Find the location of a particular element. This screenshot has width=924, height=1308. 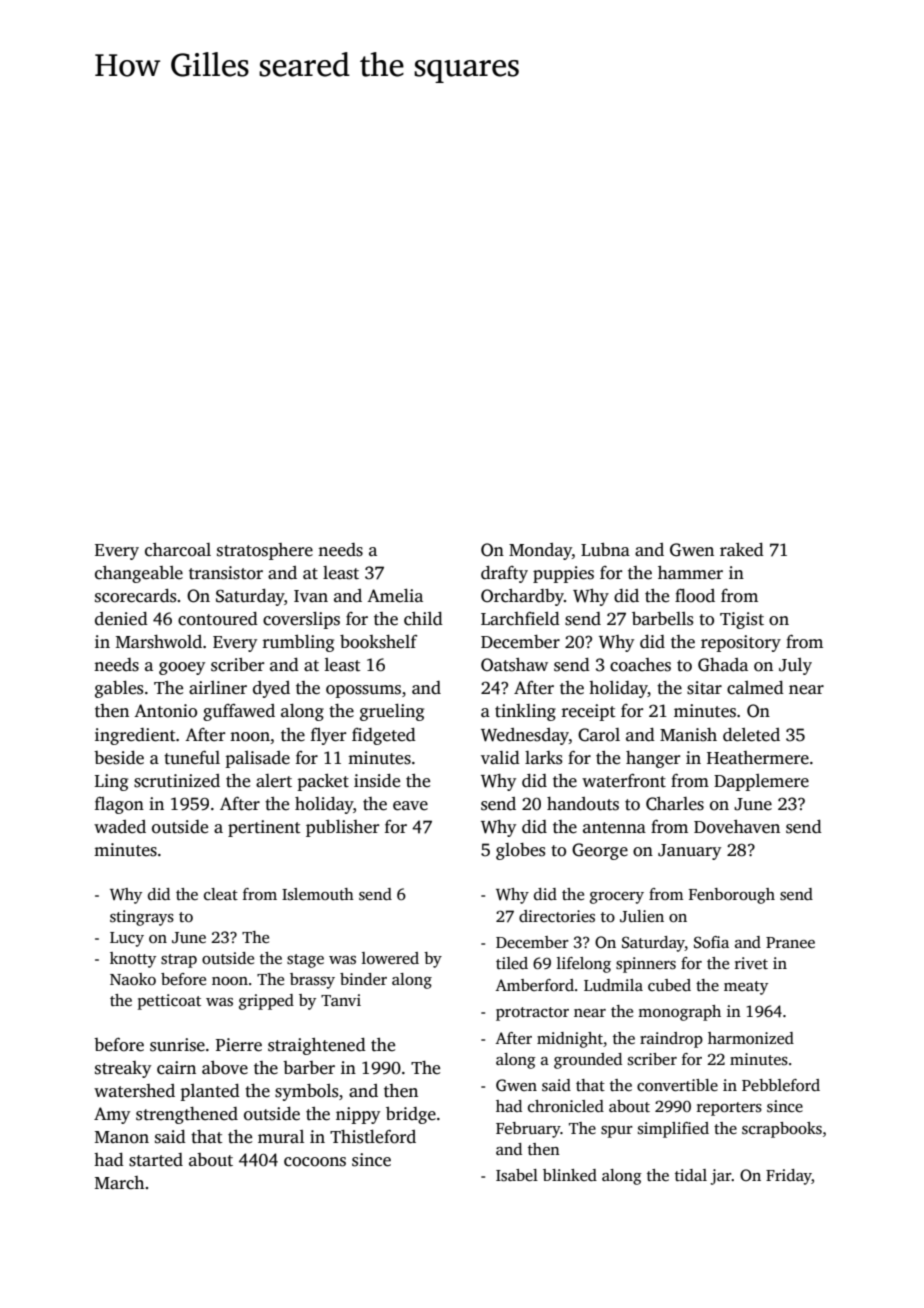

bookshelf is located at coordinates (379, 642).
